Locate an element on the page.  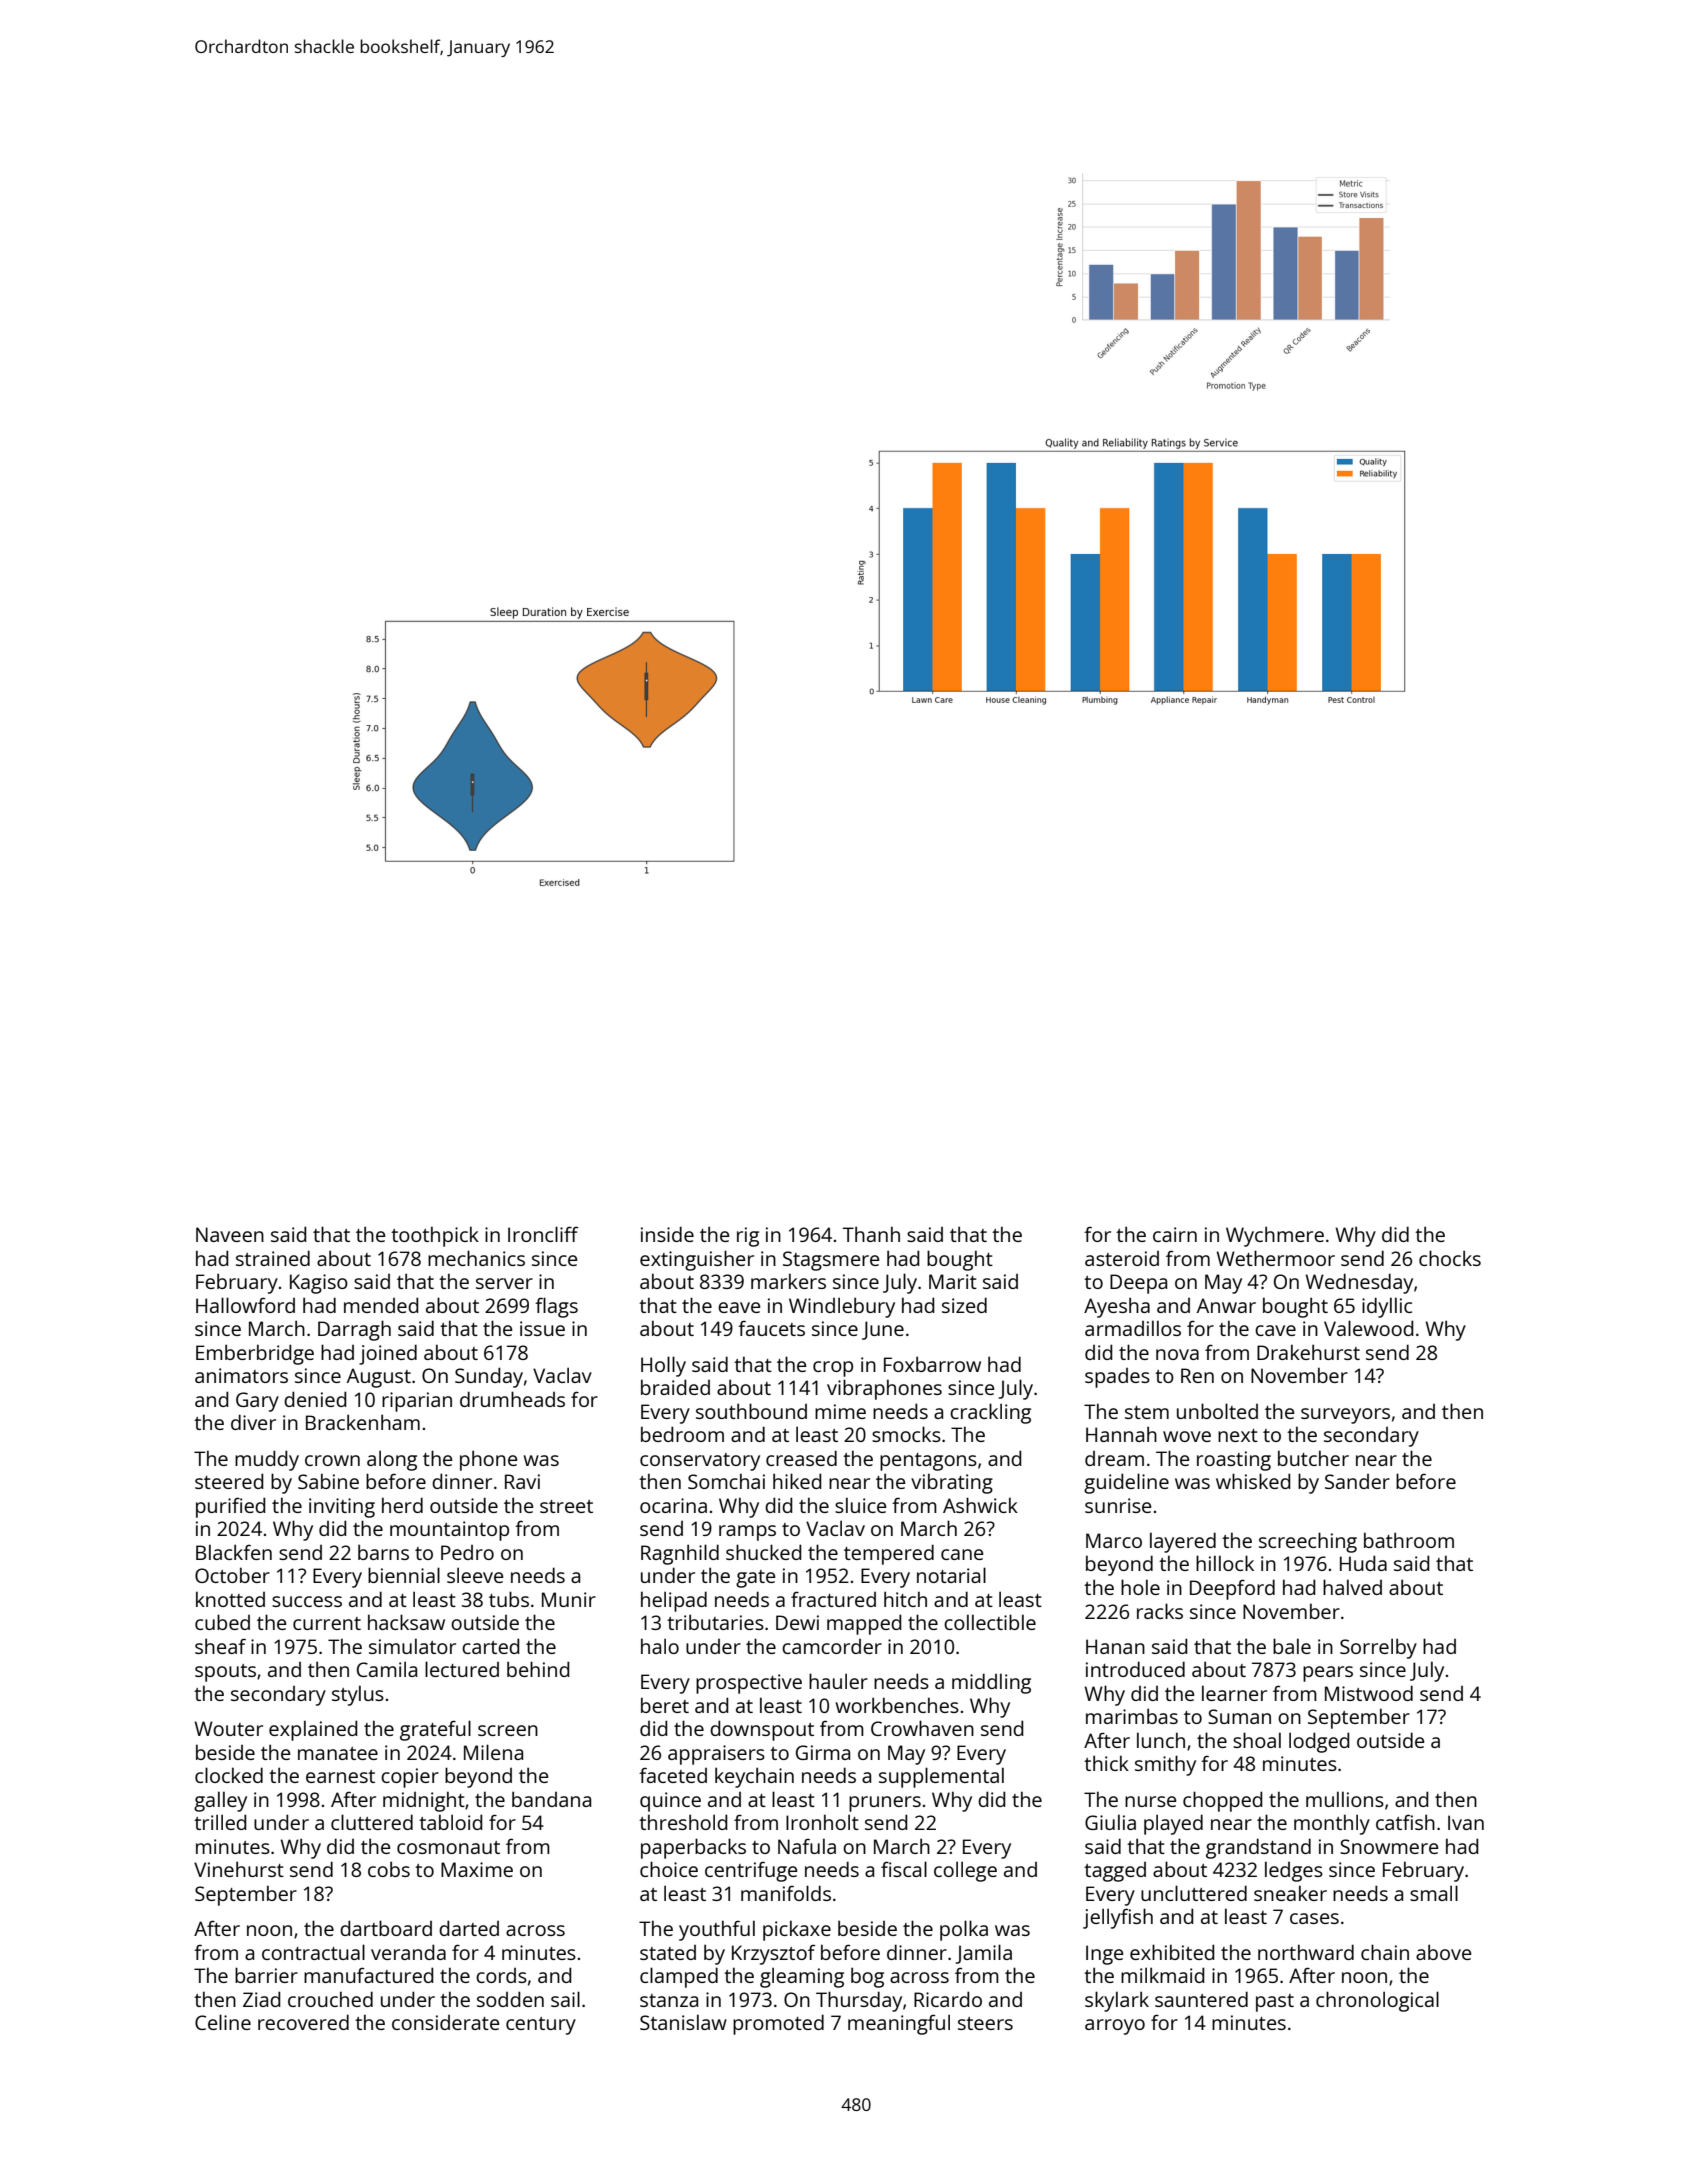
polka is located at coordinates (964, 1930).
